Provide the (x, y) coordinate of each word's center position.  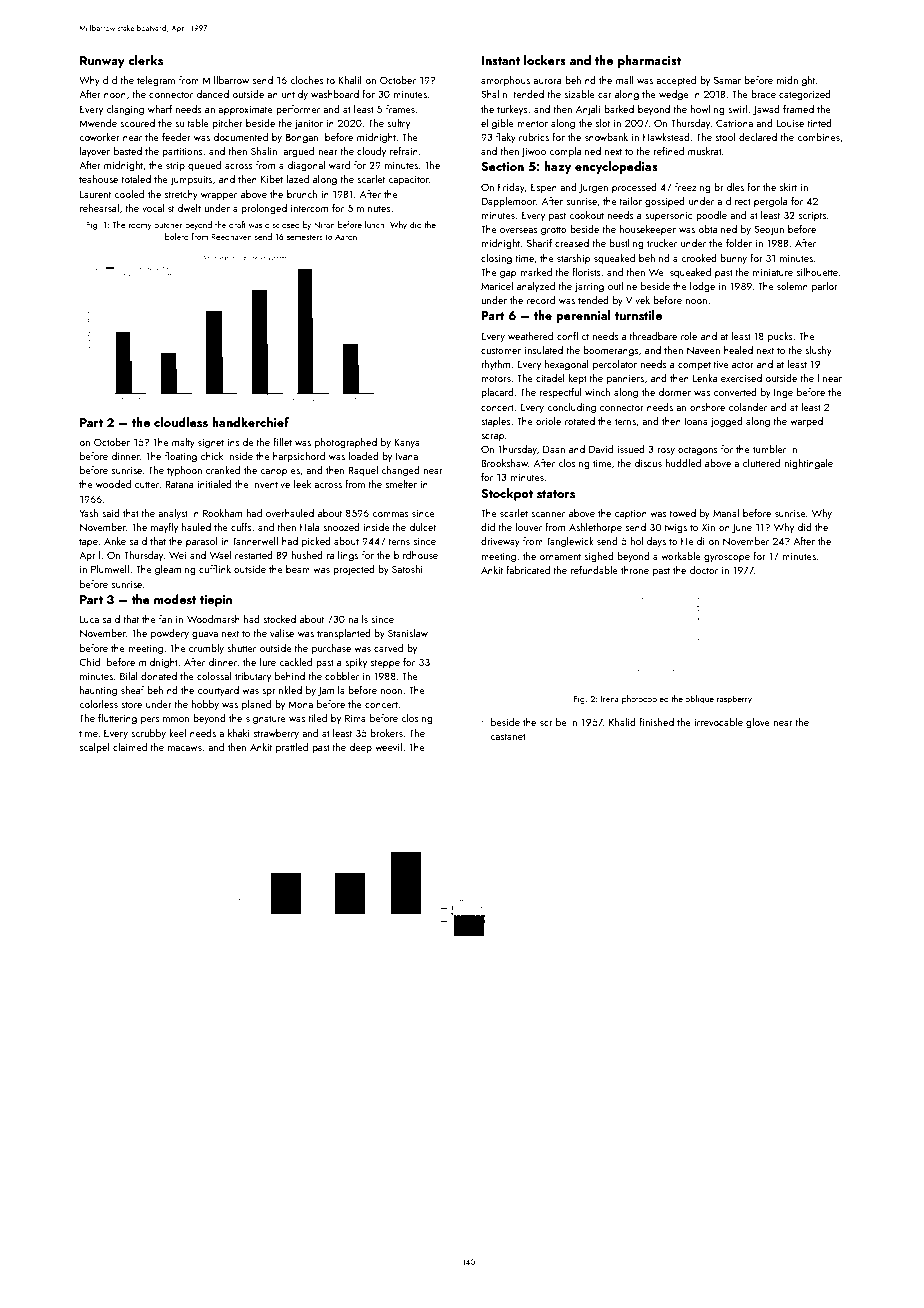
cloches (307, 80)
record (541, 300)
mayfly (164, 528)
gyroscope (727, 559)
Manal (726, 513)
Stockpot (507, 494)
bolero (177, 236)
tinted (819, 123)
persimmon (165, 719)
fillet (282, 442)
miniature (772, 272)
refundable (594, 570)
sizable (579, 94)
